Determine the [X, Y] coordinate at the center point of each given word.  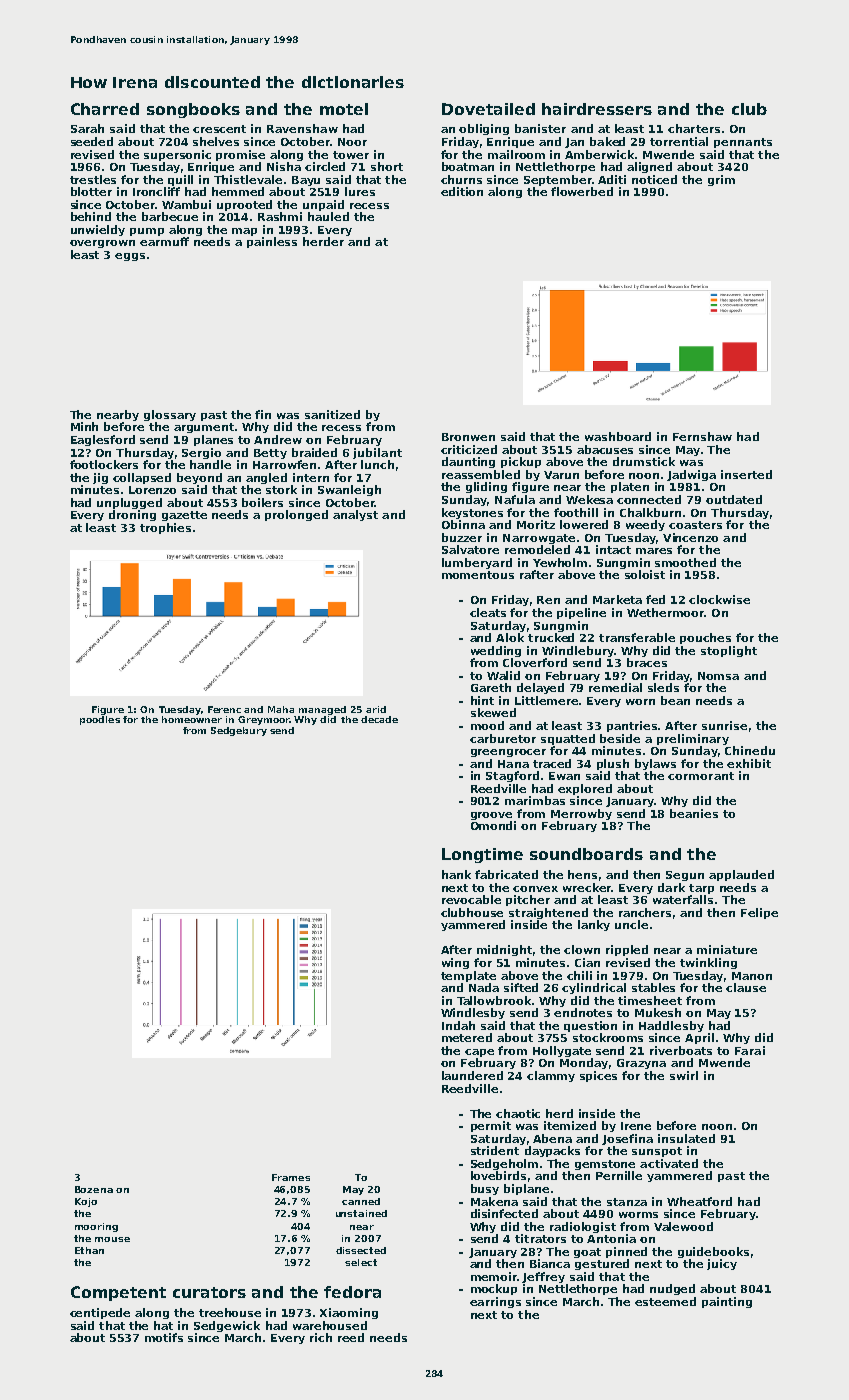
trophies [165, 528]
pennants [743, 143]
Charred [105, 109]
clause [746, 987]
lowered [584, 524]
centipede [100, 1313]
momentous [478, 575]
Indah [458, 1025]
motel [344, 109]
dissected [361, 1250]
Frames [291, 1177]
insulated [686, 1138]
